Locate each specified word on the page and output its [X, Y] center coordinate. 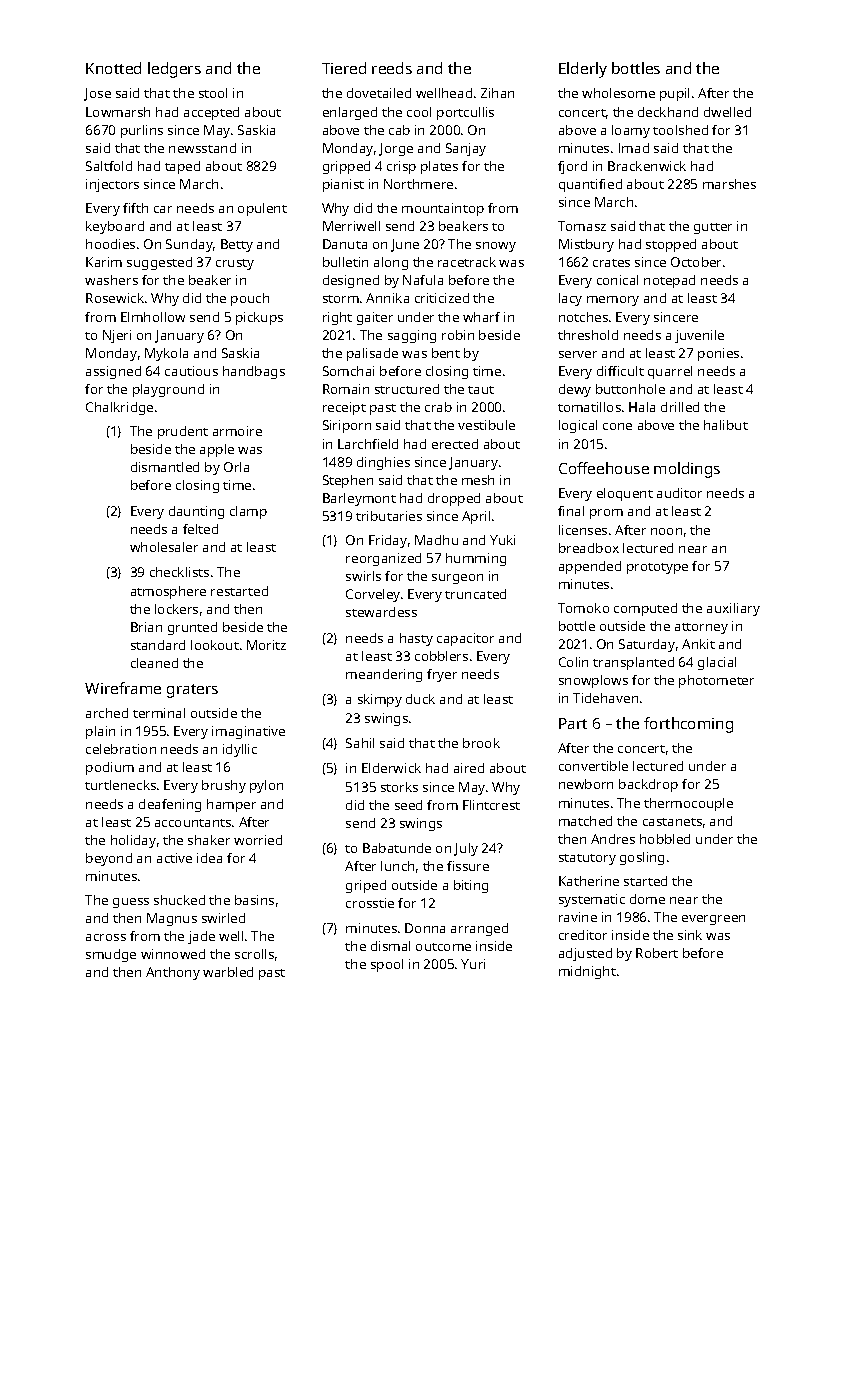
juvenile [699, 336]
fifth [135, 208]
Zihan [497, 93]
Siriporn [347, 426]
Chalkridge [119, 408]
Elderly [583, 70]
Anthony [173, 973]
